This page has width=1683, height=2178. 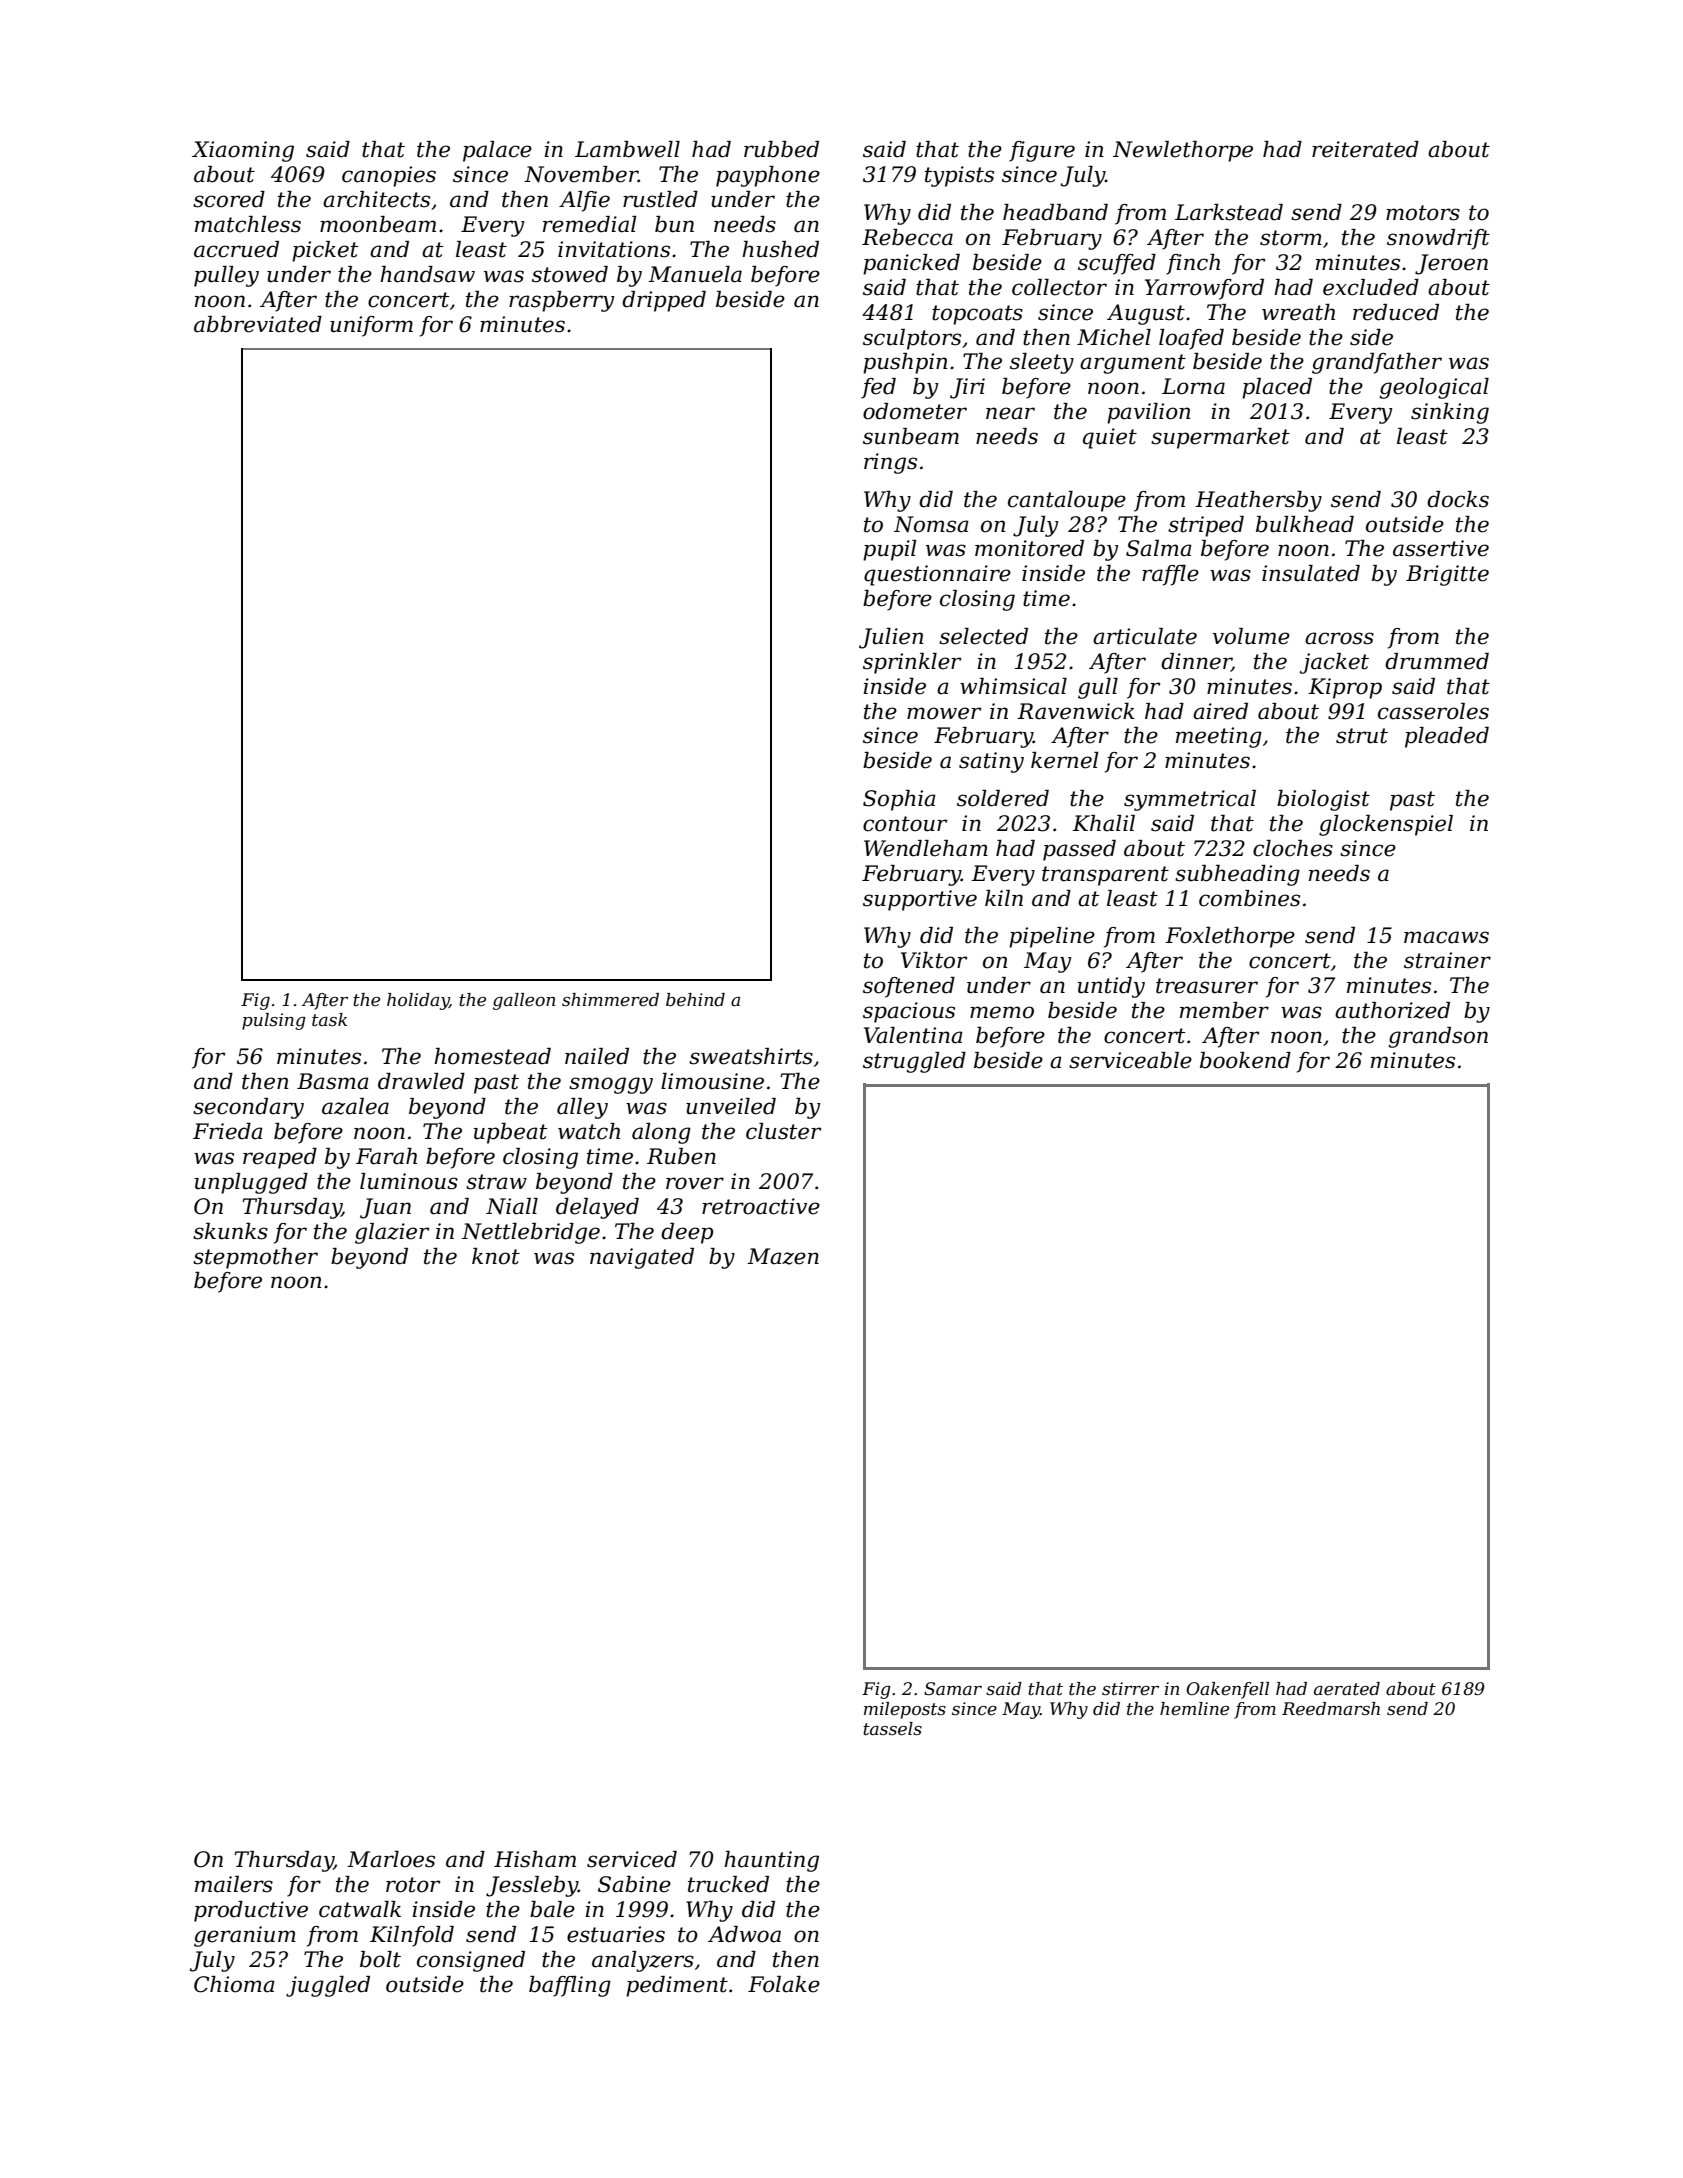 What do you see at coordinates (1183, 151) in the page?
I see `Newlethorpe` at bounding box center [1183, 151].
